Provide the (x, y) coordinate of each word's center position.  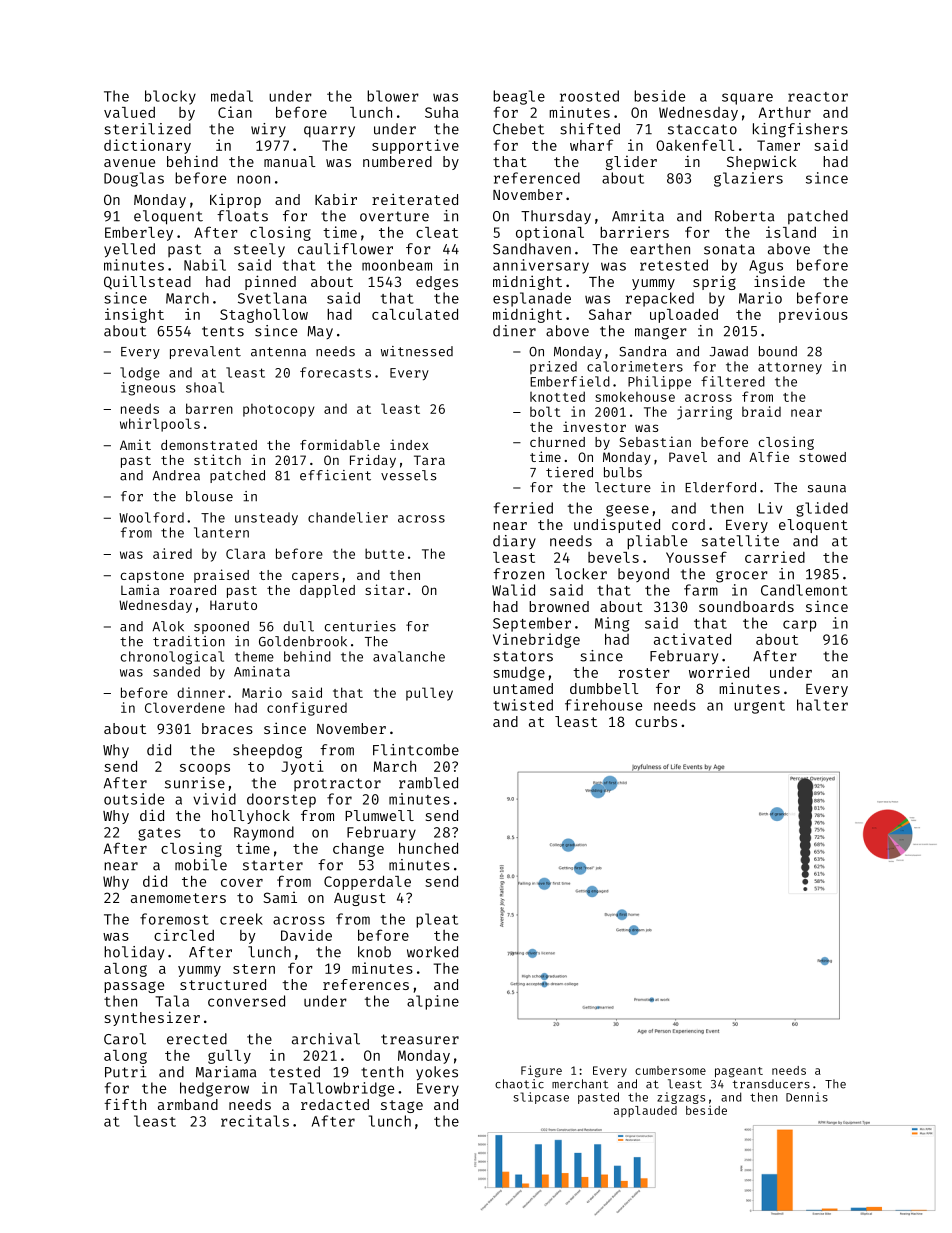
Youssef (696, 557)
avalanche (409, 656)
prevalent (205, 352)
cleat (437, 232)
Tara (429, 460)
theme (254, 656)
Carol (125, 1039)
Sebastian (655, 441)
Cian (235, 112)
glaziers (748, 179)
